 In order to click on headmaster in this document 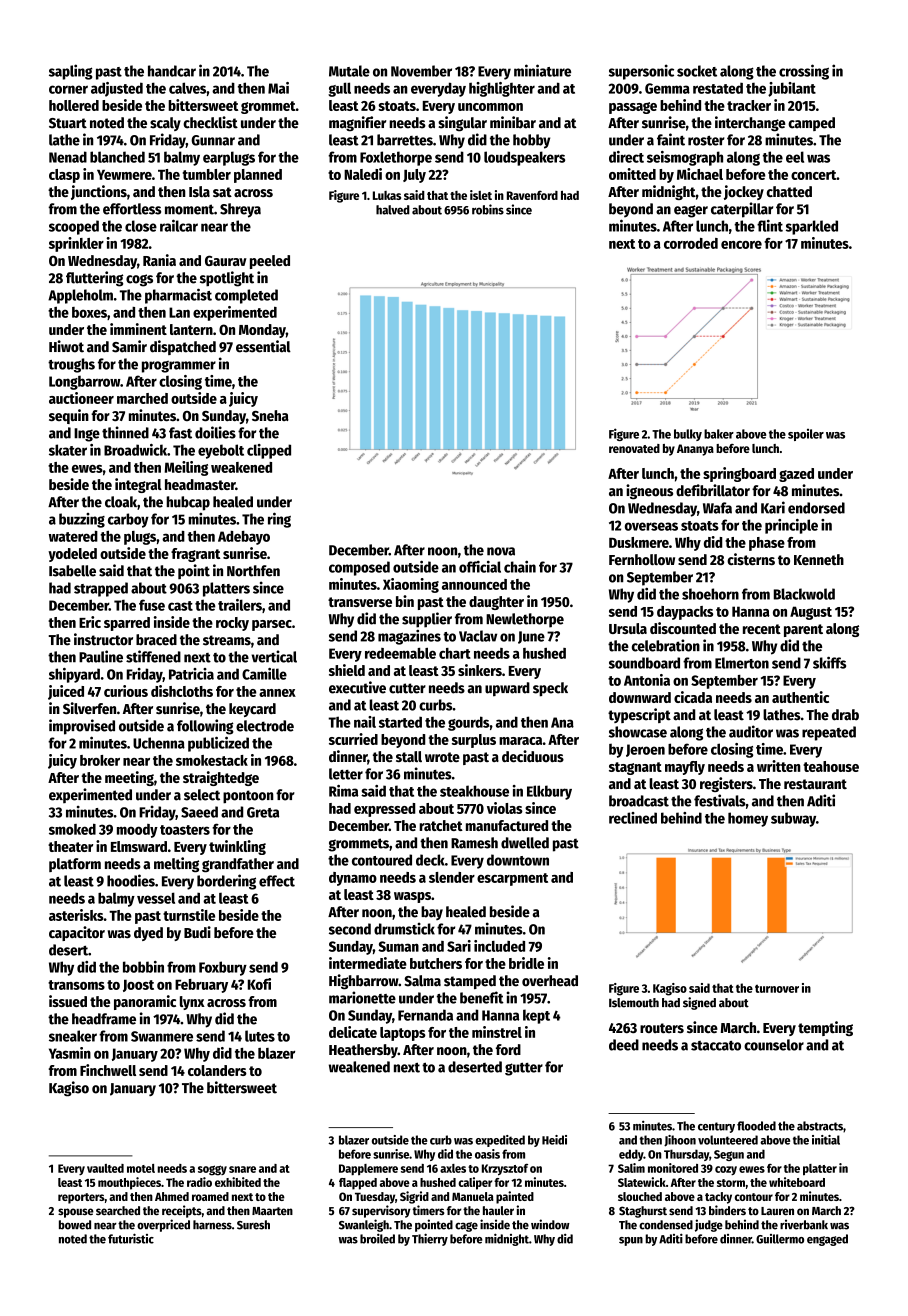, I will do `click(200, 484)`.
